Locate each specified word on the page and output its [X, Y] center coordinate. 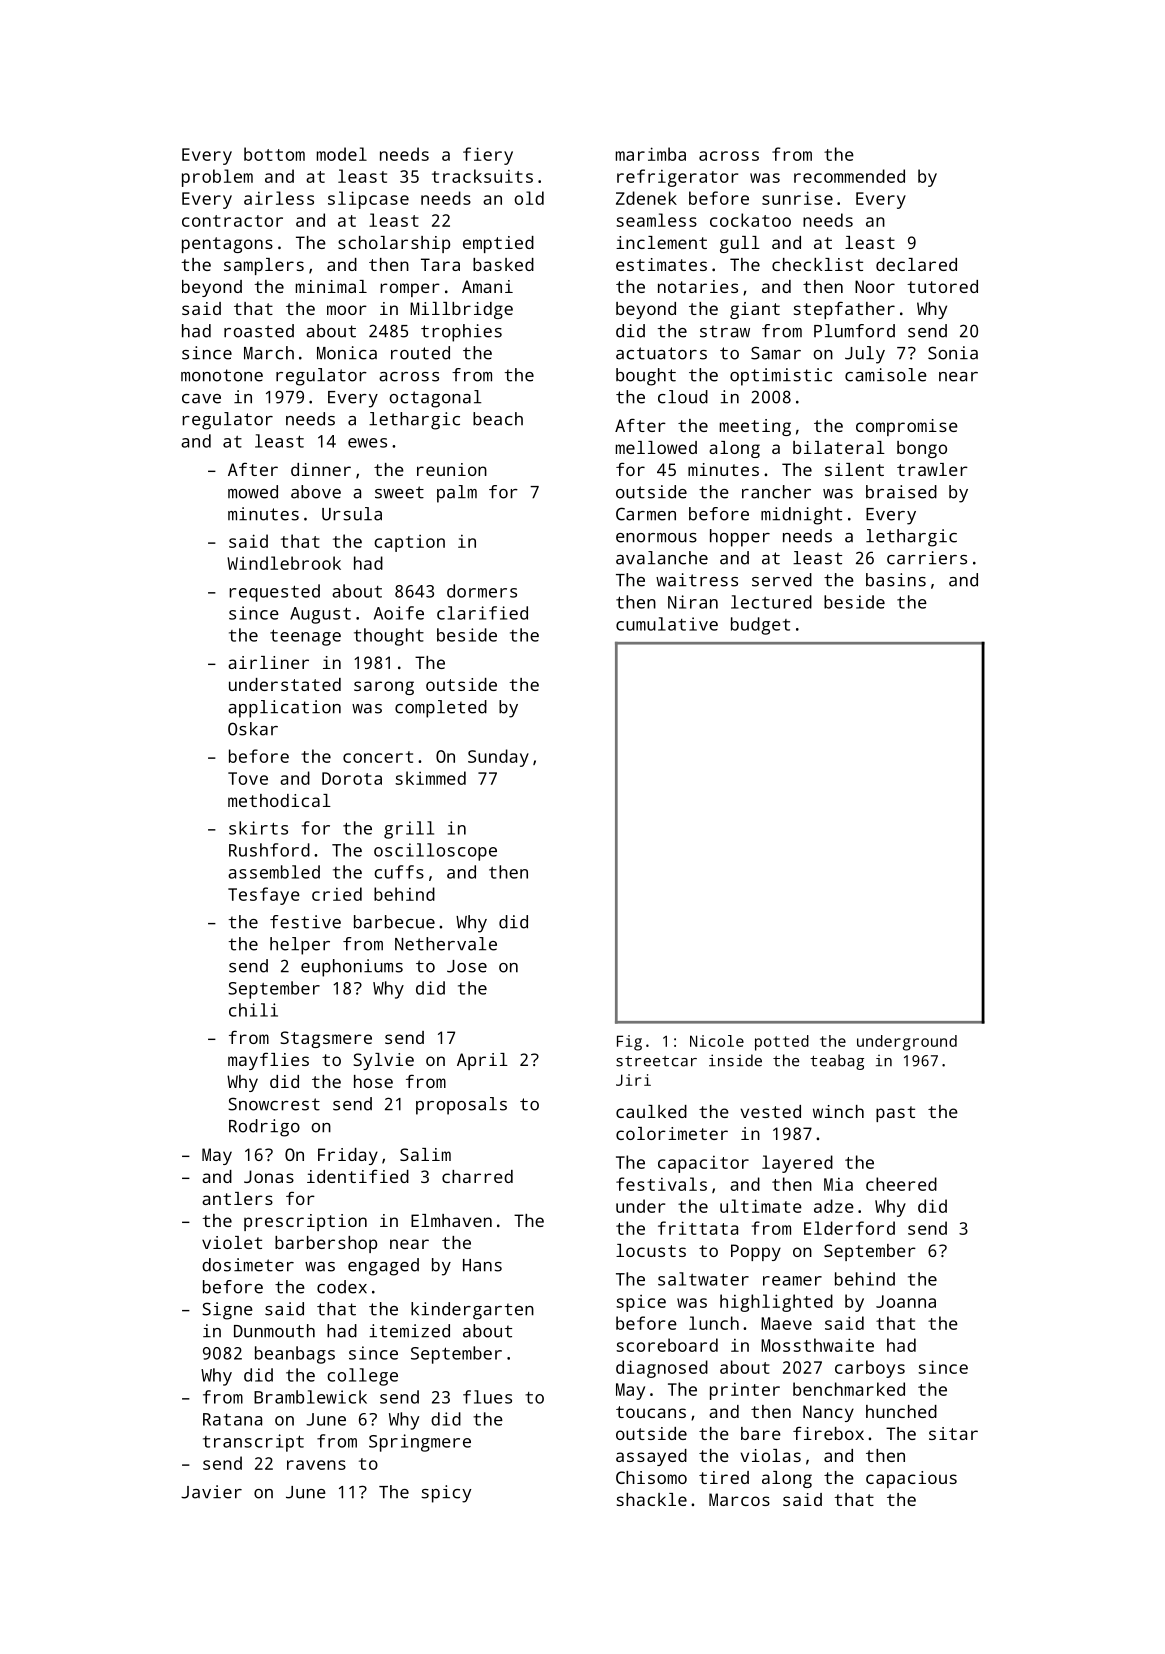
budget [760, 626]
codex [342, 1287]
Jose [467, 966]
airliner [268, 662]
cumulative [667, 624]
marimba [651, 154]
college [362, 1377]
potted [782, 1043]
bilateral [839, 447]
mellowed [656, 447]
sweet [399, 492]
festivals [661, 1184]
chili [253, 1010]
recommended [849, 176]
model [342, 154]
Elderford [849, 1228]
